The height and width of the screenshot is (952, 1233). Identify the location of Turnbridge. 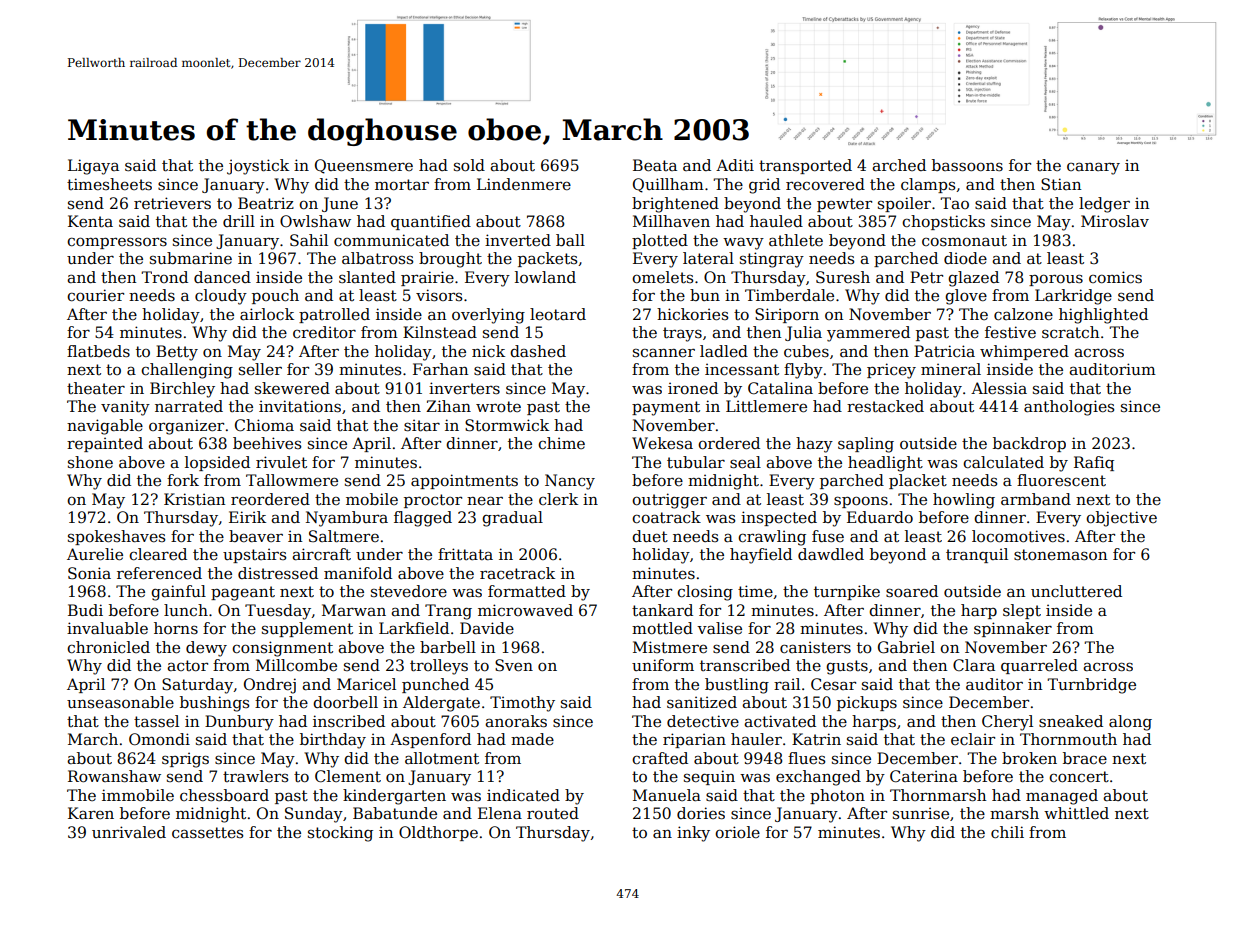
(1091, 686).
